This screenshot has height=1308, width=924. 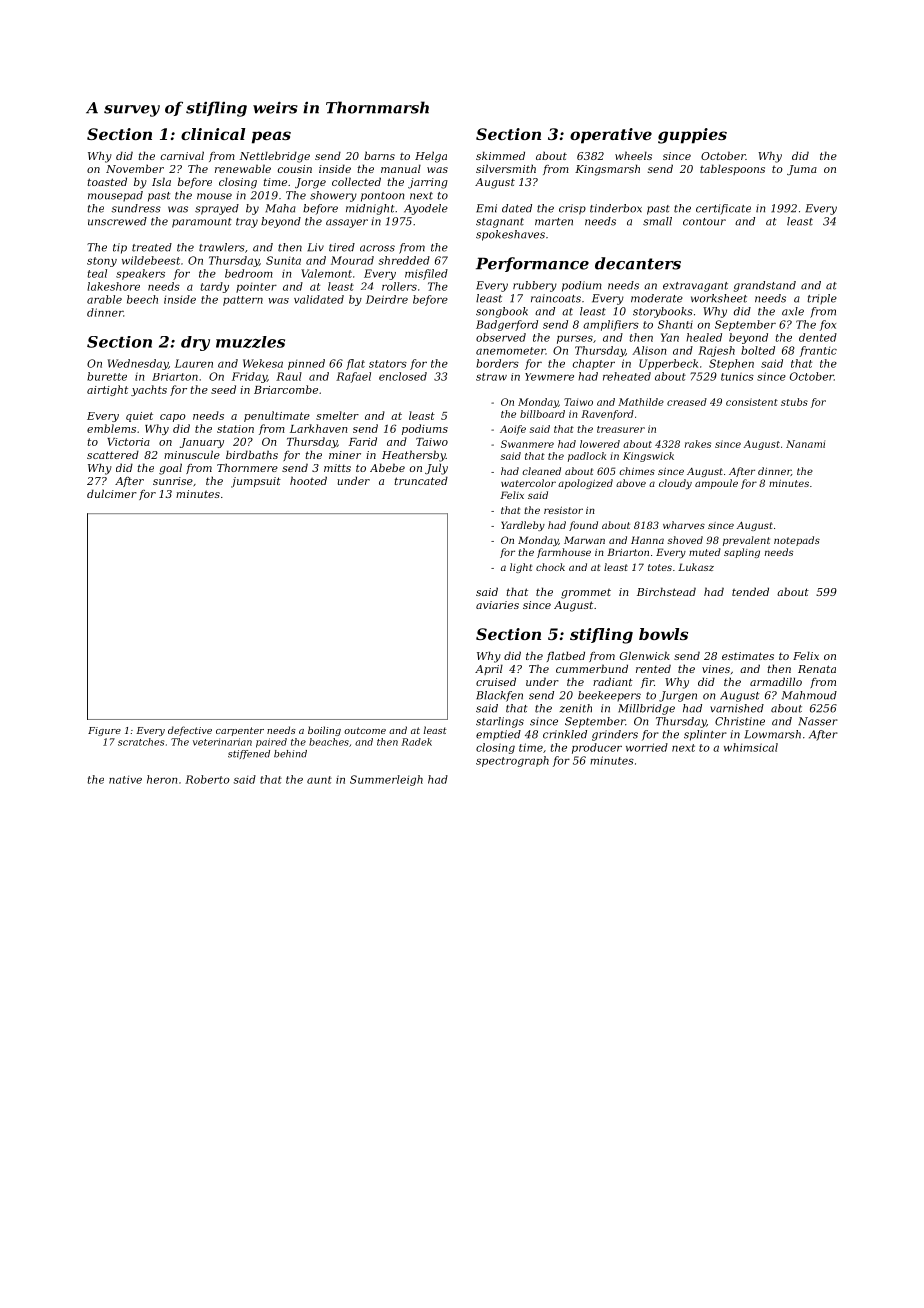 I want to click on operative, so click(x=611, y=136).
